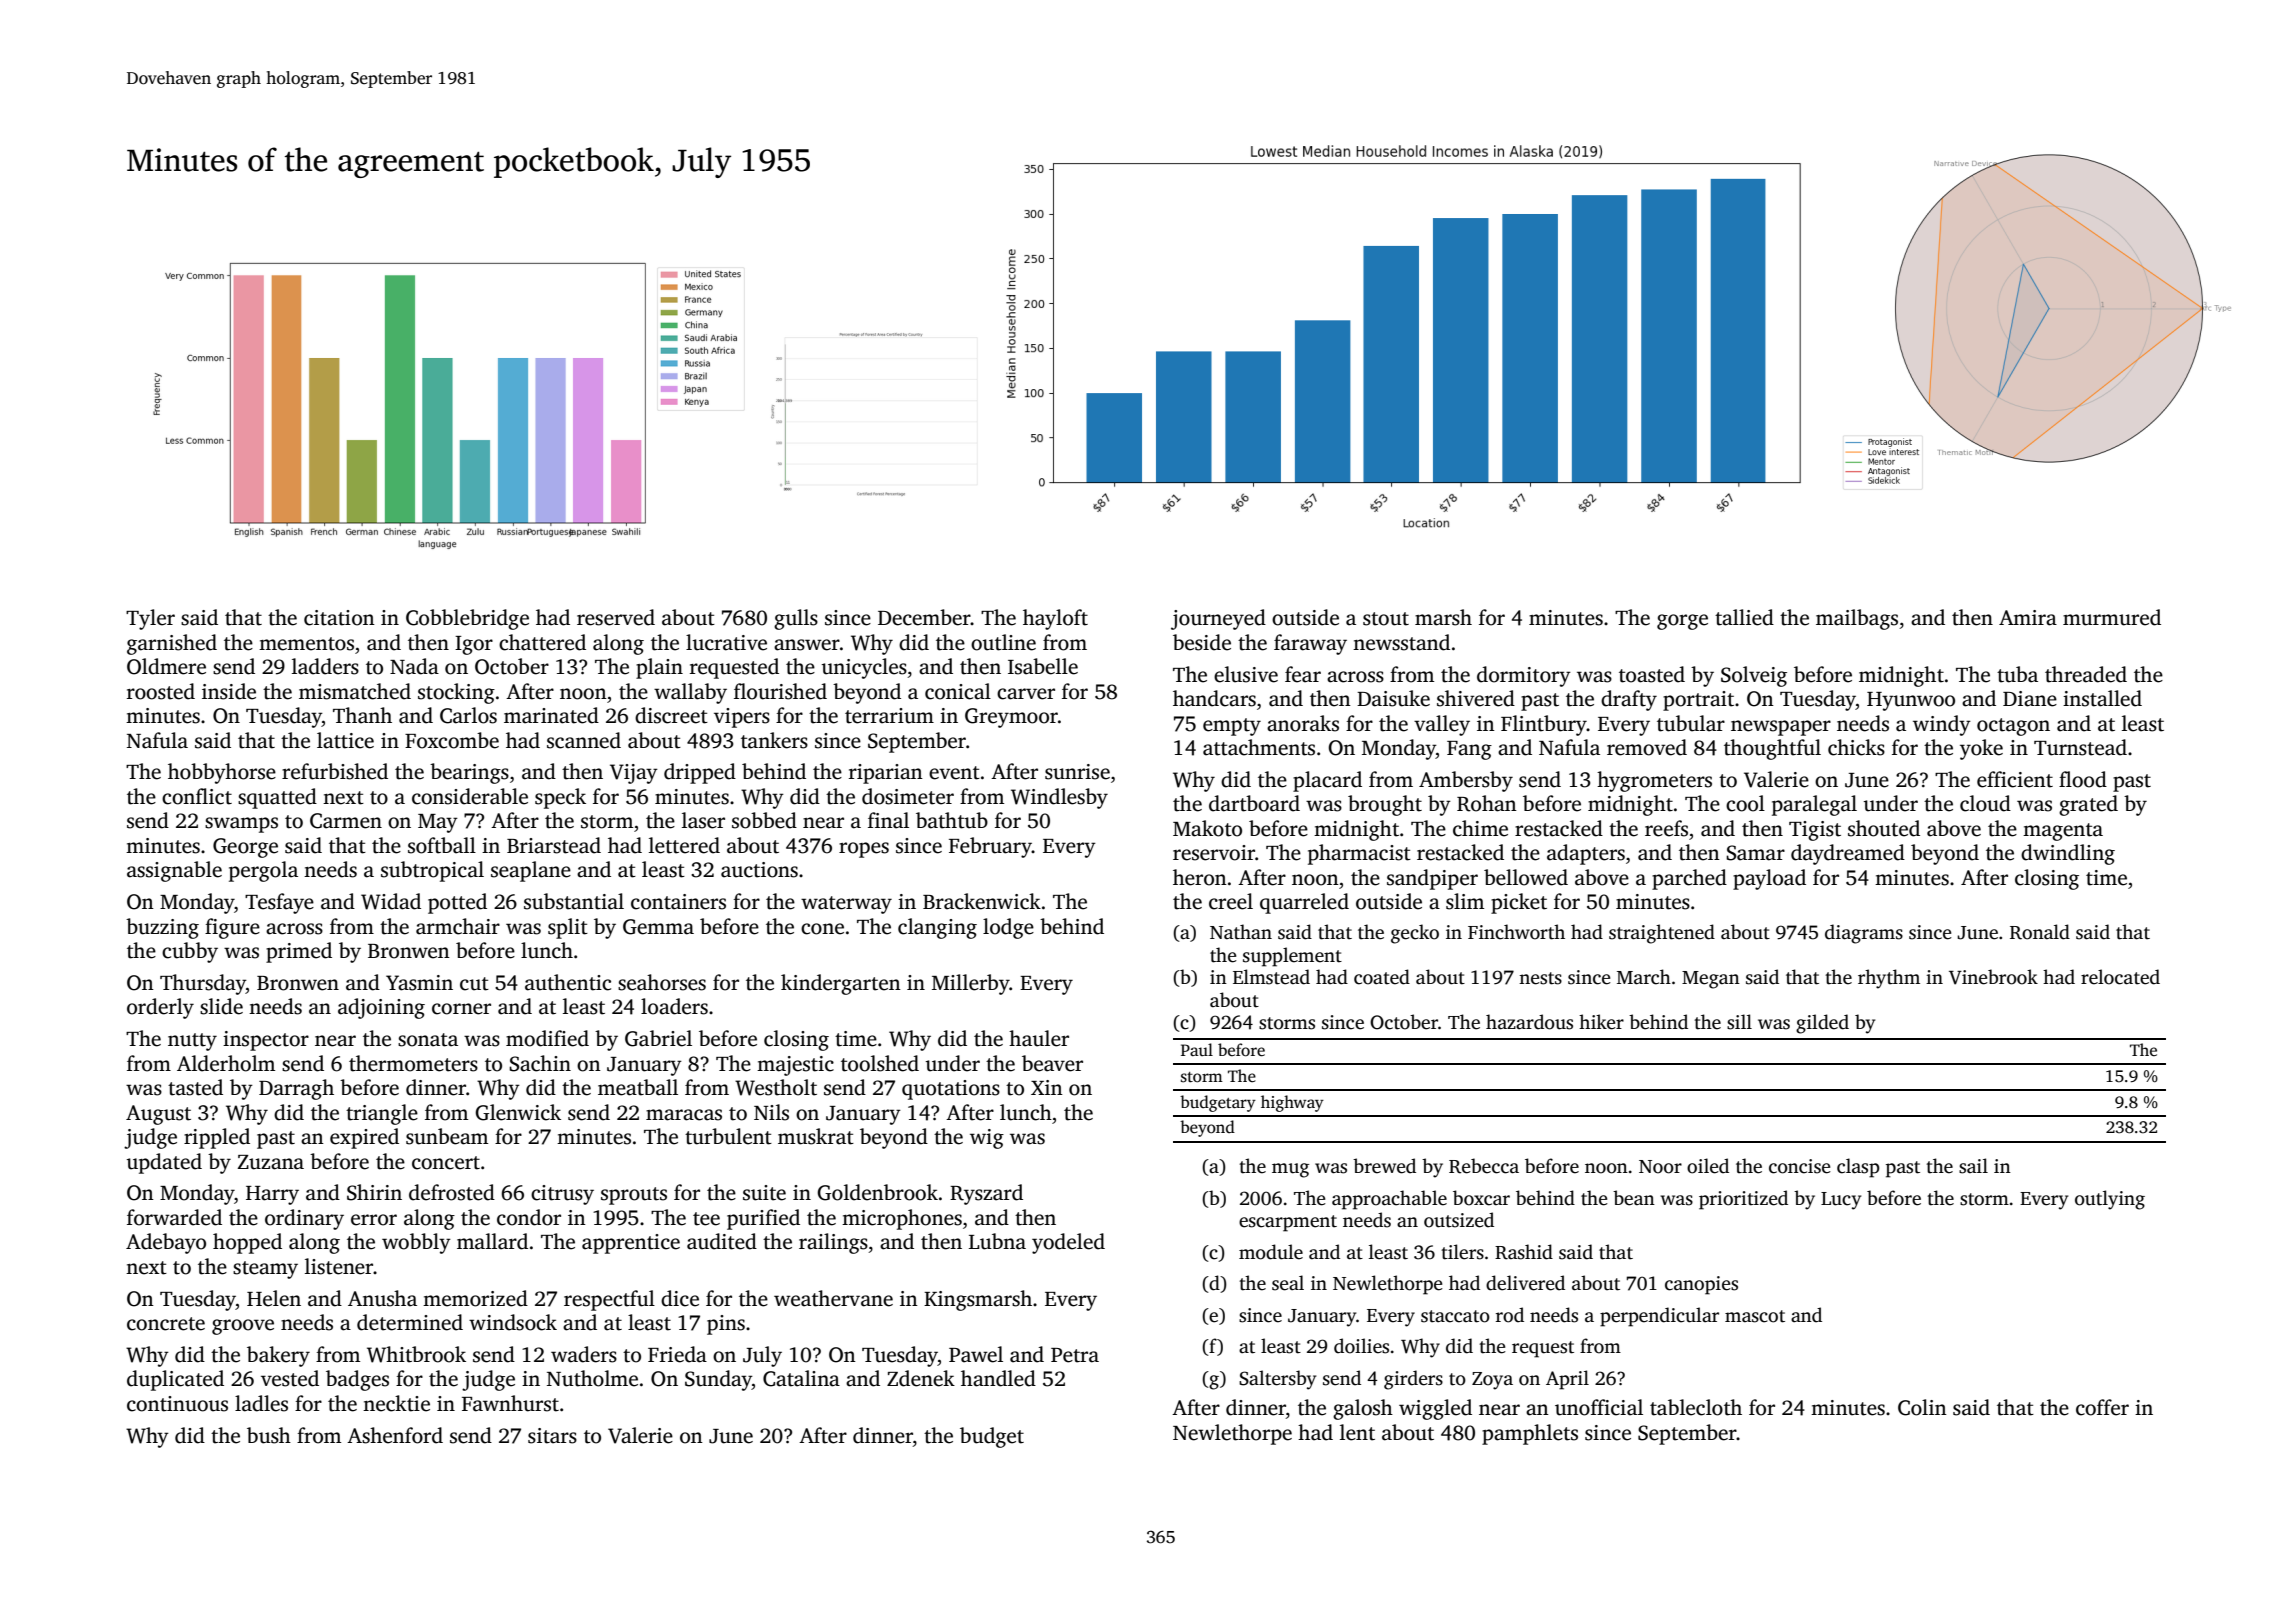 The height and width of the document is (1620, 2292). What do you see at coordinates (160, 1008) in the document?
I see `orderly` at bounding box center [160, 1008].
